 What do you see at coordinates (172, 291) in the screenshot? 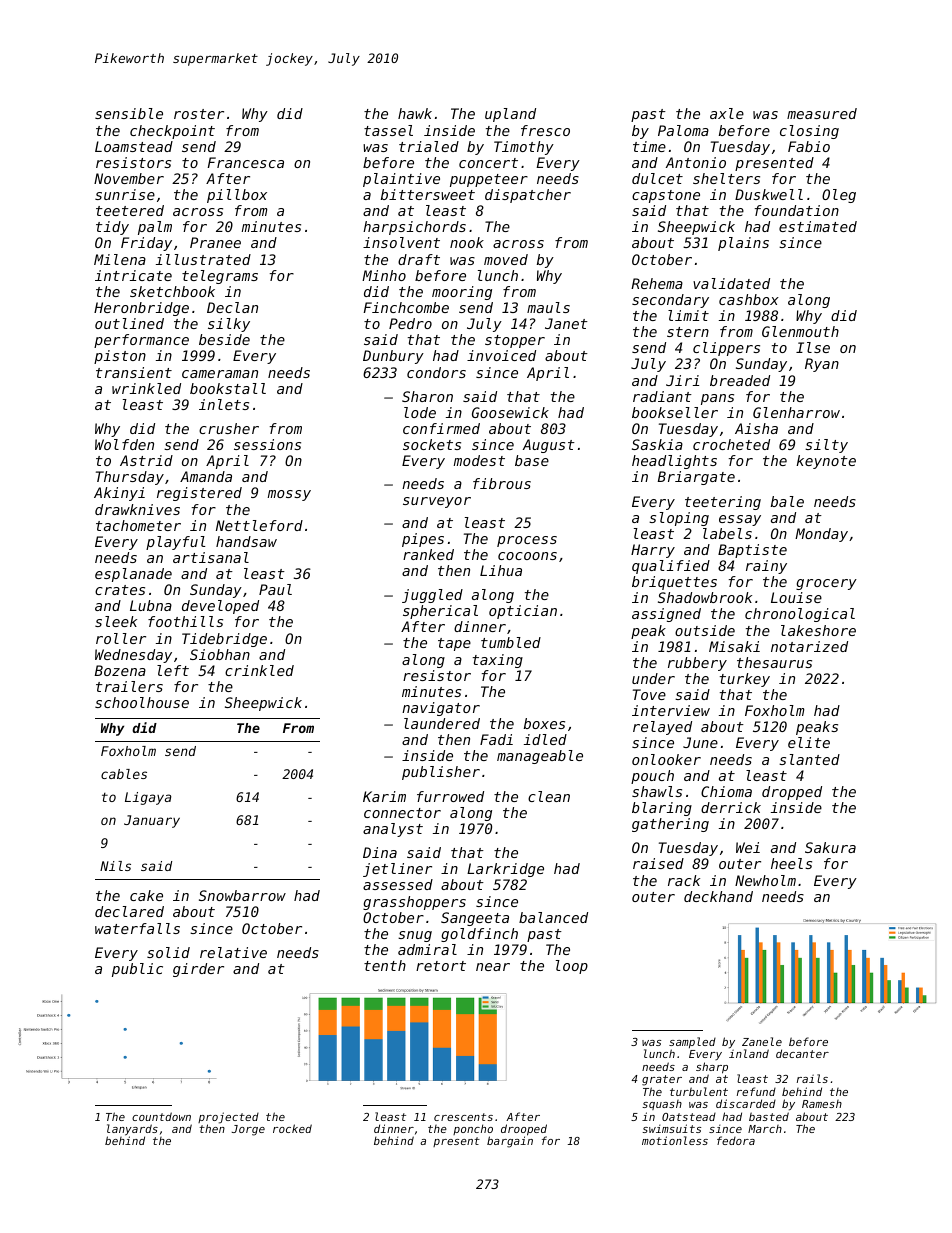
I see `sketchbook` at bounding box center [172, 291].
